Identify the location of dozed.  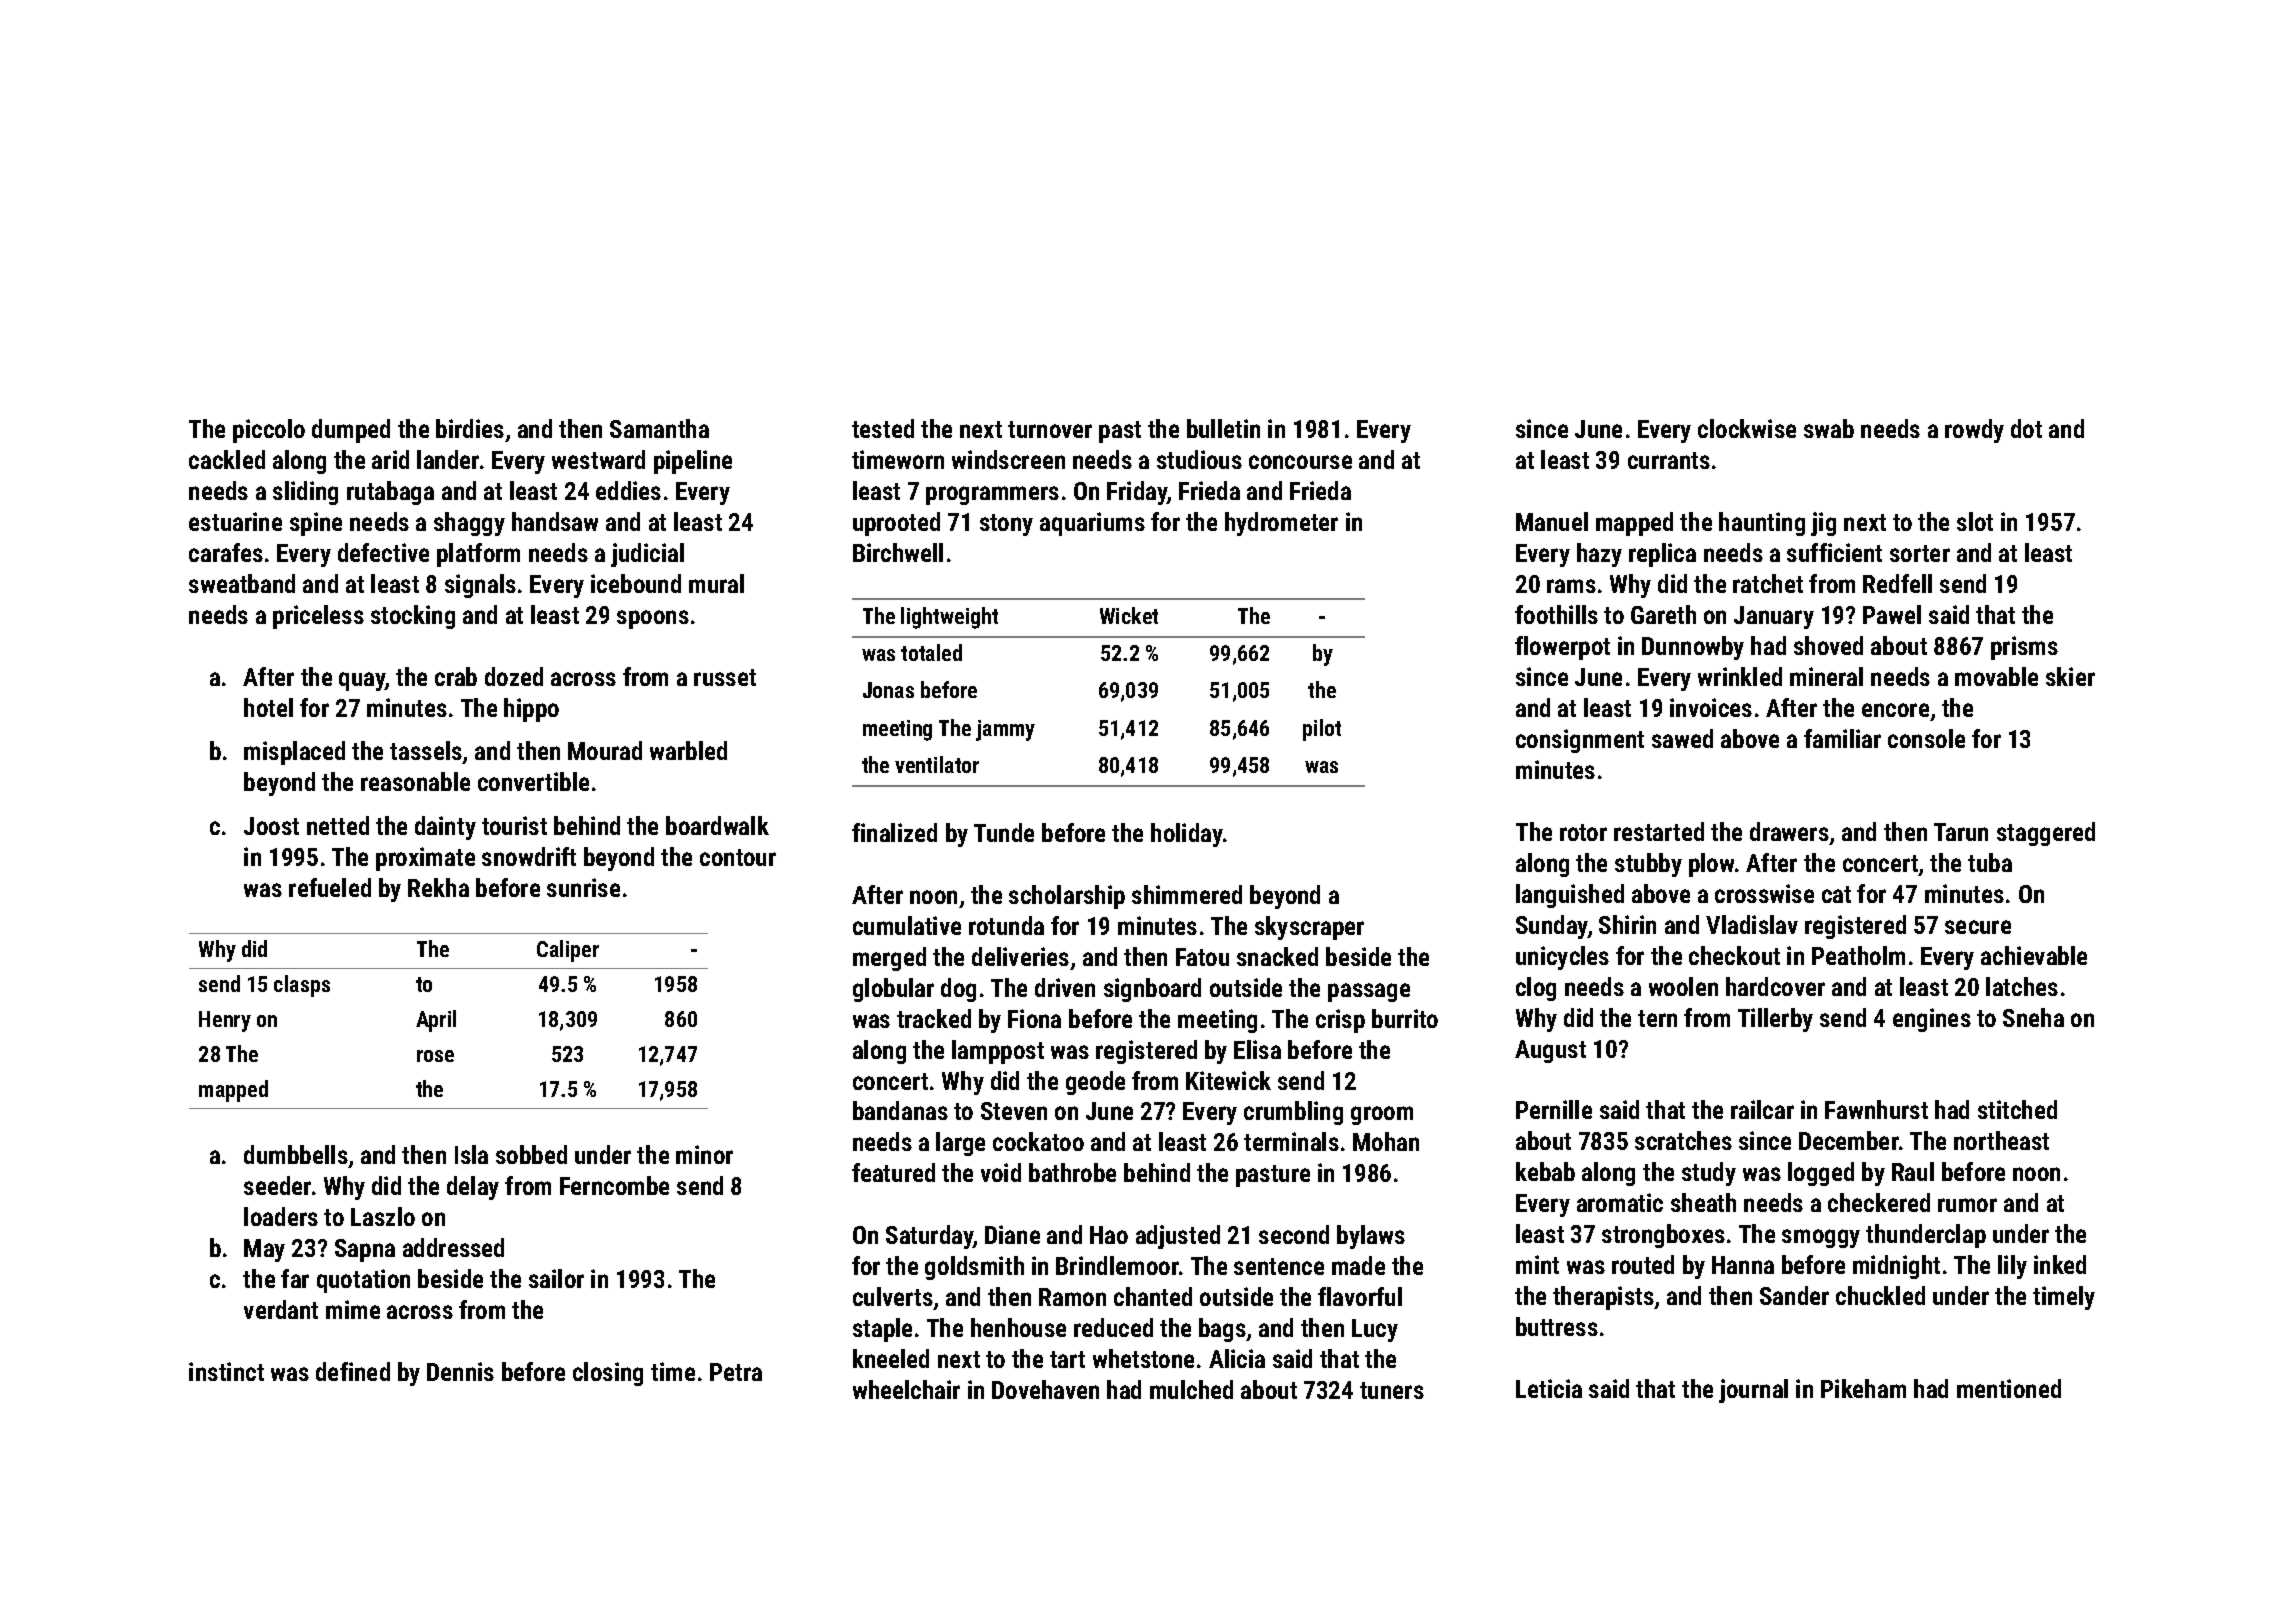
(514, 676).
